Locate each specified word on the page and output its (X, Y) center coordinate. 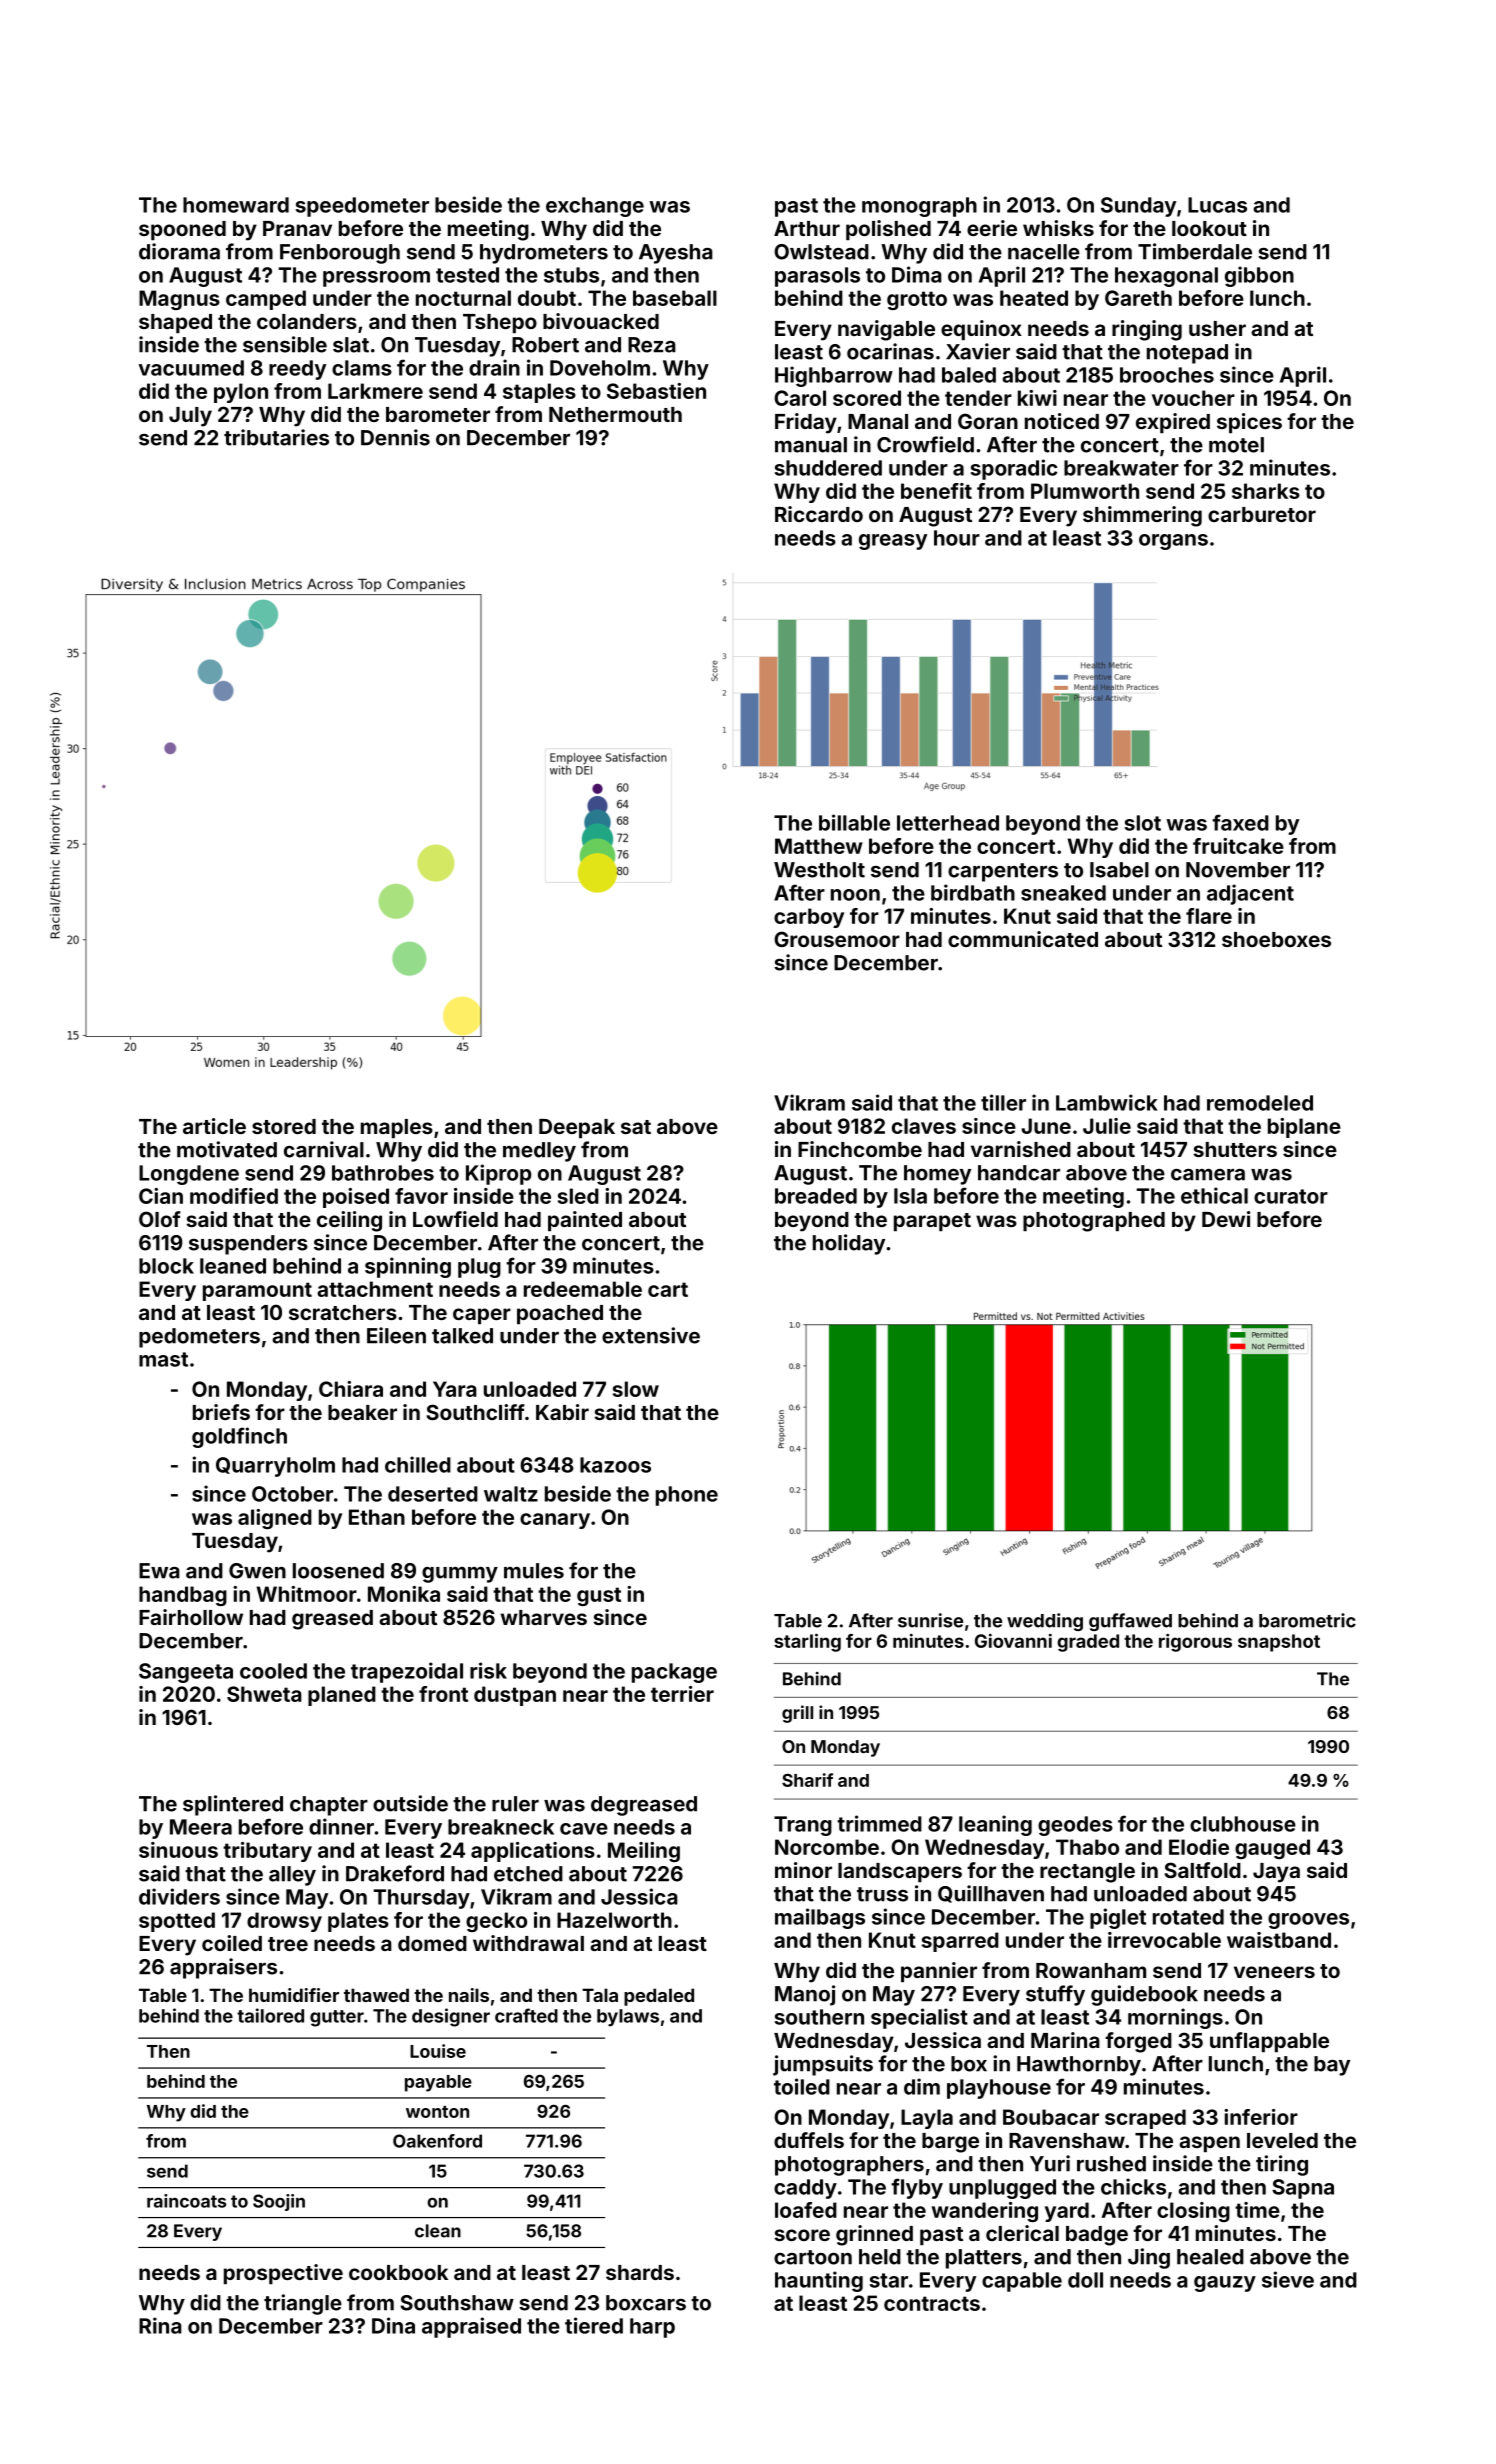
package (674, 1673)
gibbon (1259, 276)
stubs (571, 275)
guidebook (1144, 1995)
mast (163, 1359)
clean (438, 2231)
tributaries (276, 437)
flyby (917, 2188)
